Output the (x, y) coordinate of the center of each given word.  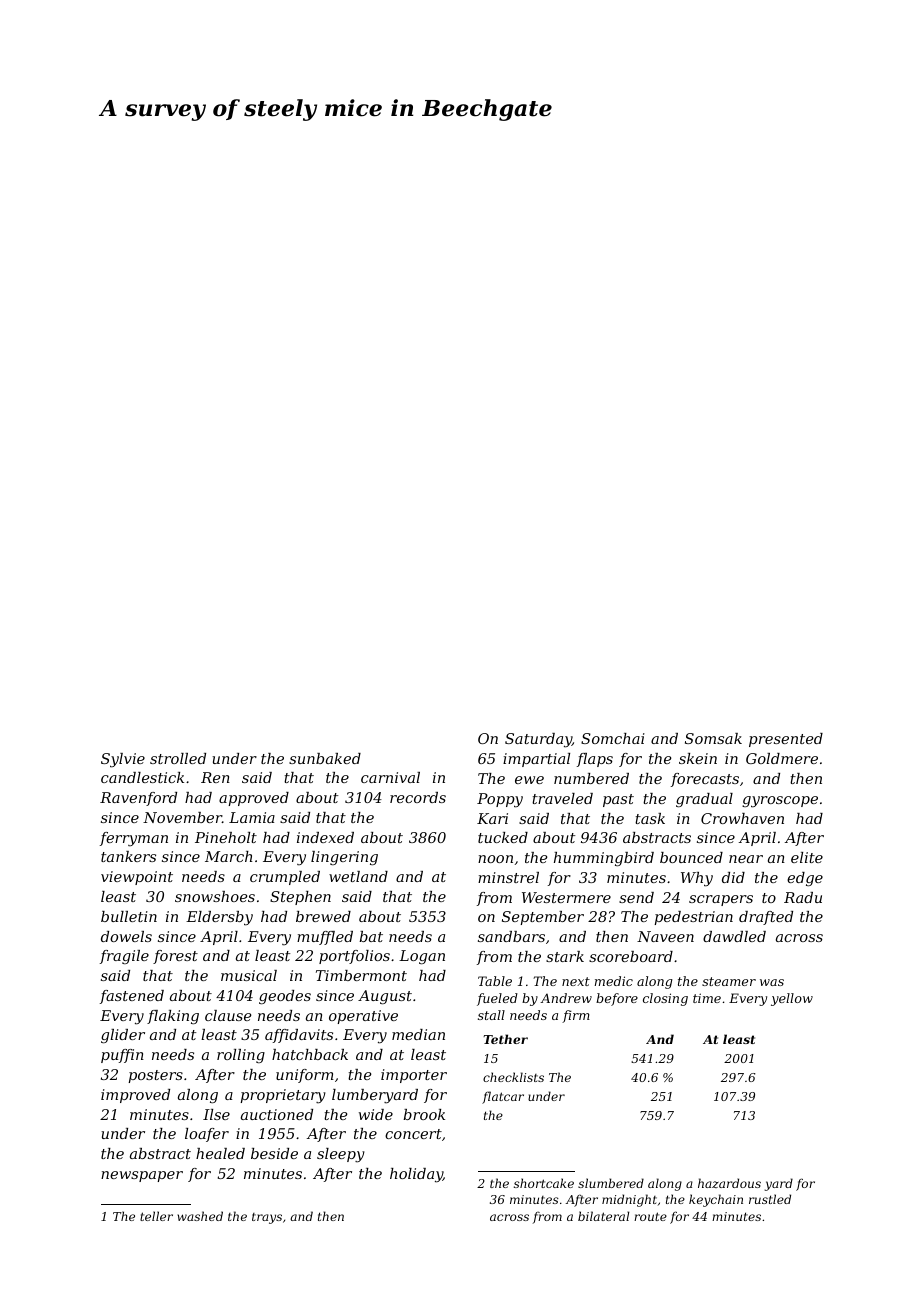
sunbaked (325, 758)
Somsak (713, 738)
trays (267, 1218)
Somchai (613, 738)
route (650, 1216)
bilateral (603, 1216)
